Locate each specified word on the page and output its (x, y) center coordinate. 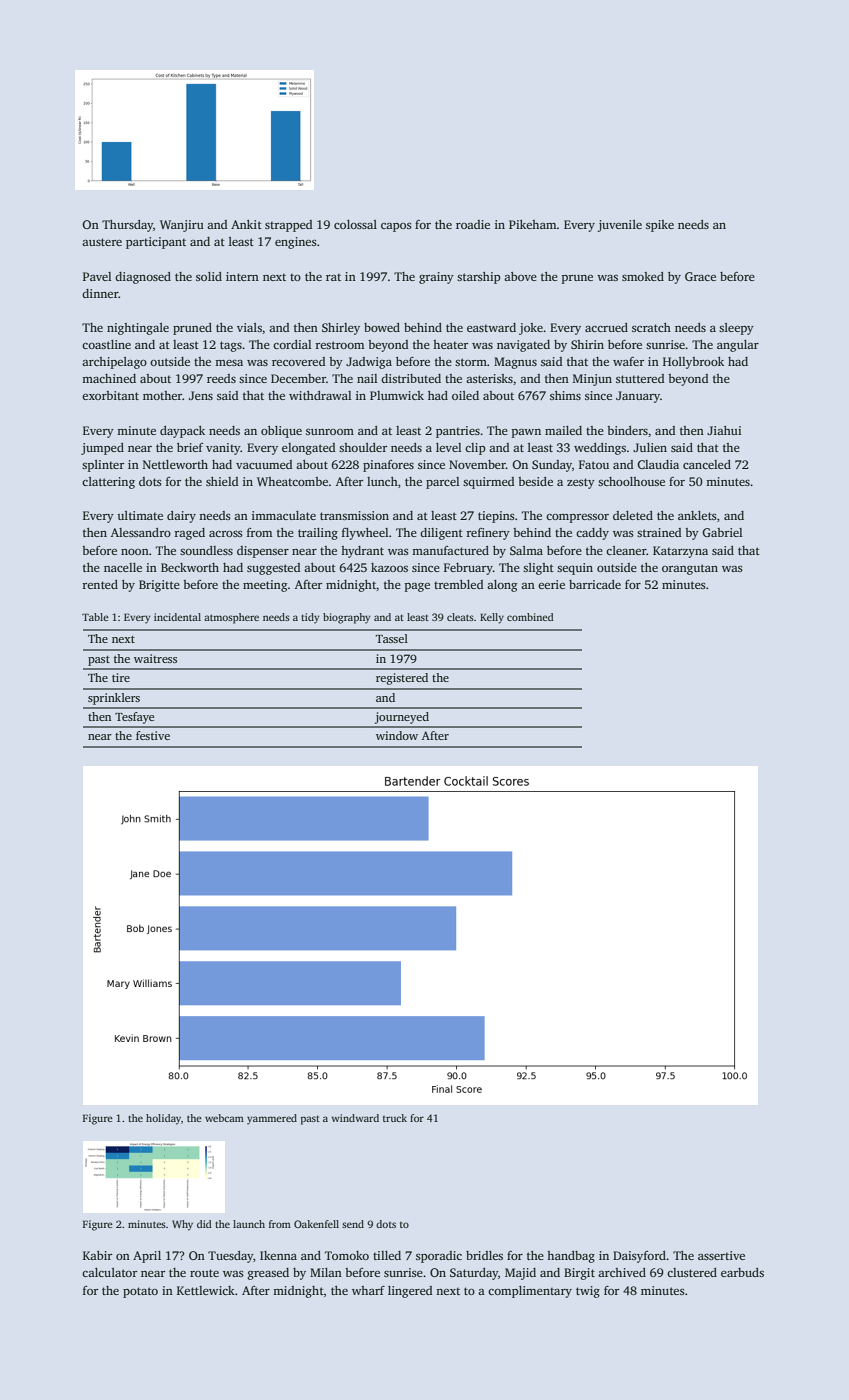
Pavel (97, 276)
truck (395, 1118)
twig (588, 1292)
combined (530, 617)
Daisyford (640, 1257)
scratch (651, 327)
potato (140, 1292)
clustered (692, 1272)
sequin (575, 569)
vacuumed (264, 464)
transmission (354, 515)
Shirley (341, 329)
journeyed (402, 718)
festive (153, 735)
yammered (272, 1119)
